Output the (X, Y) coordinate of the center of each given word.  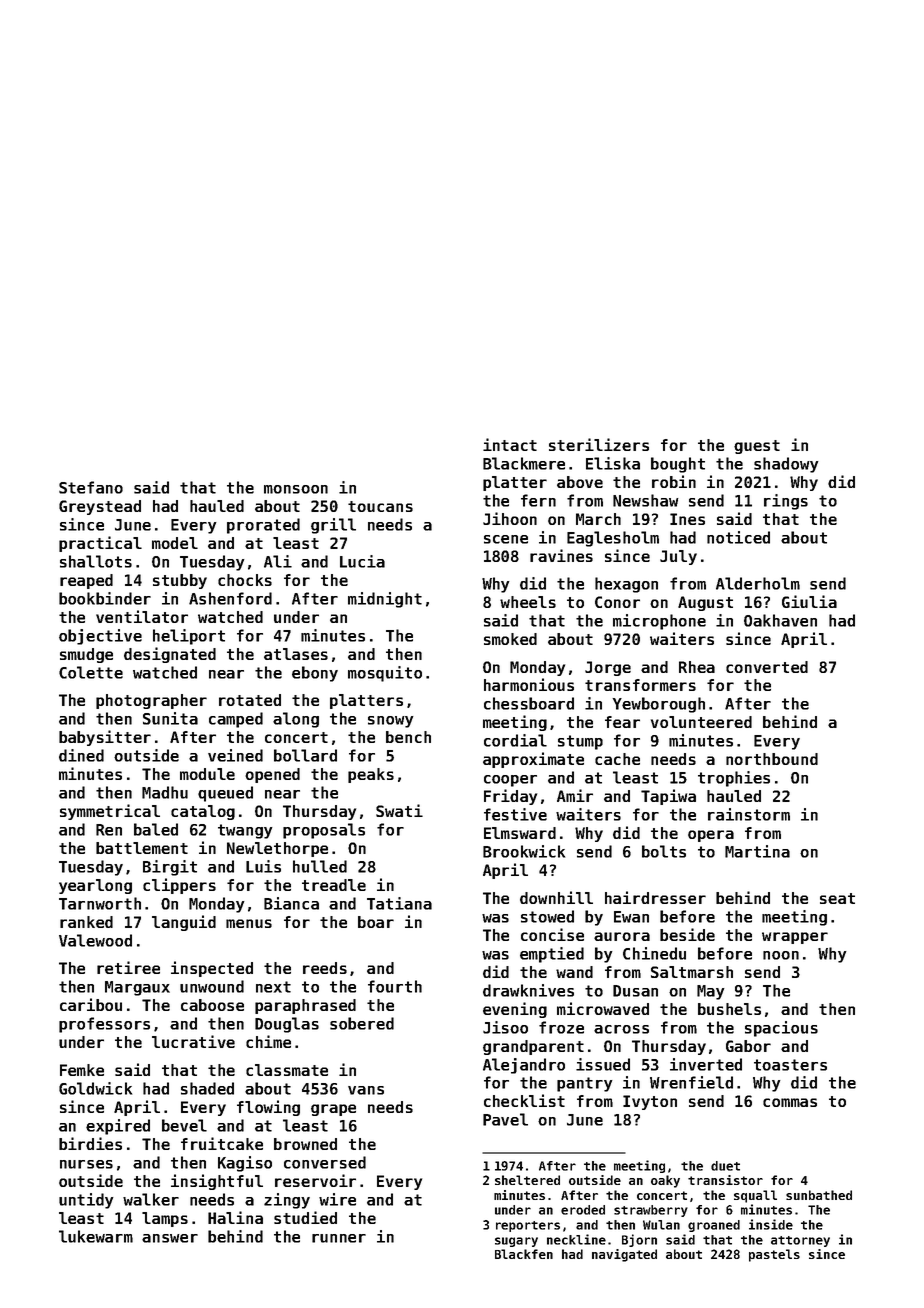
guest (757, 447)
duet (725, 1166)
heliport (189, 637)
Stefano (91, 487)
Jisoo (505, 1027)
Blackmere (524, 463)
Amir (575, 795)
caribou (91, 1004)
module (207, 774)
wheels (528, 602)
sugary (516, 1242)
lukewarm (96, 1236)
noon (781, 955)
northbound (772, 759)
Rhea (697, 667)
